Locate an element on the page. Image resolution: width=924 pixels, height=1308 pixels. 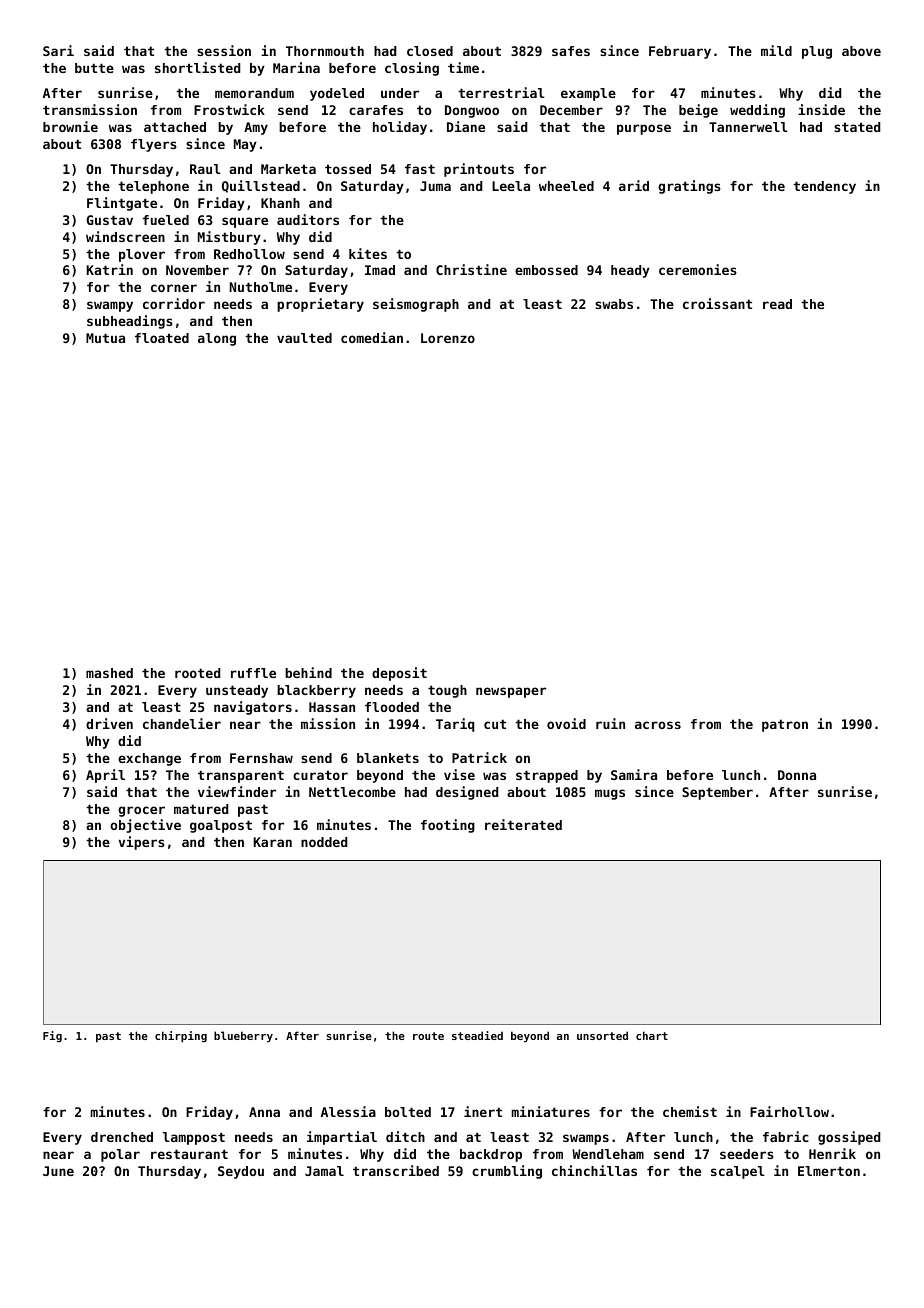
tendency is located at coordinates (824, 187).
